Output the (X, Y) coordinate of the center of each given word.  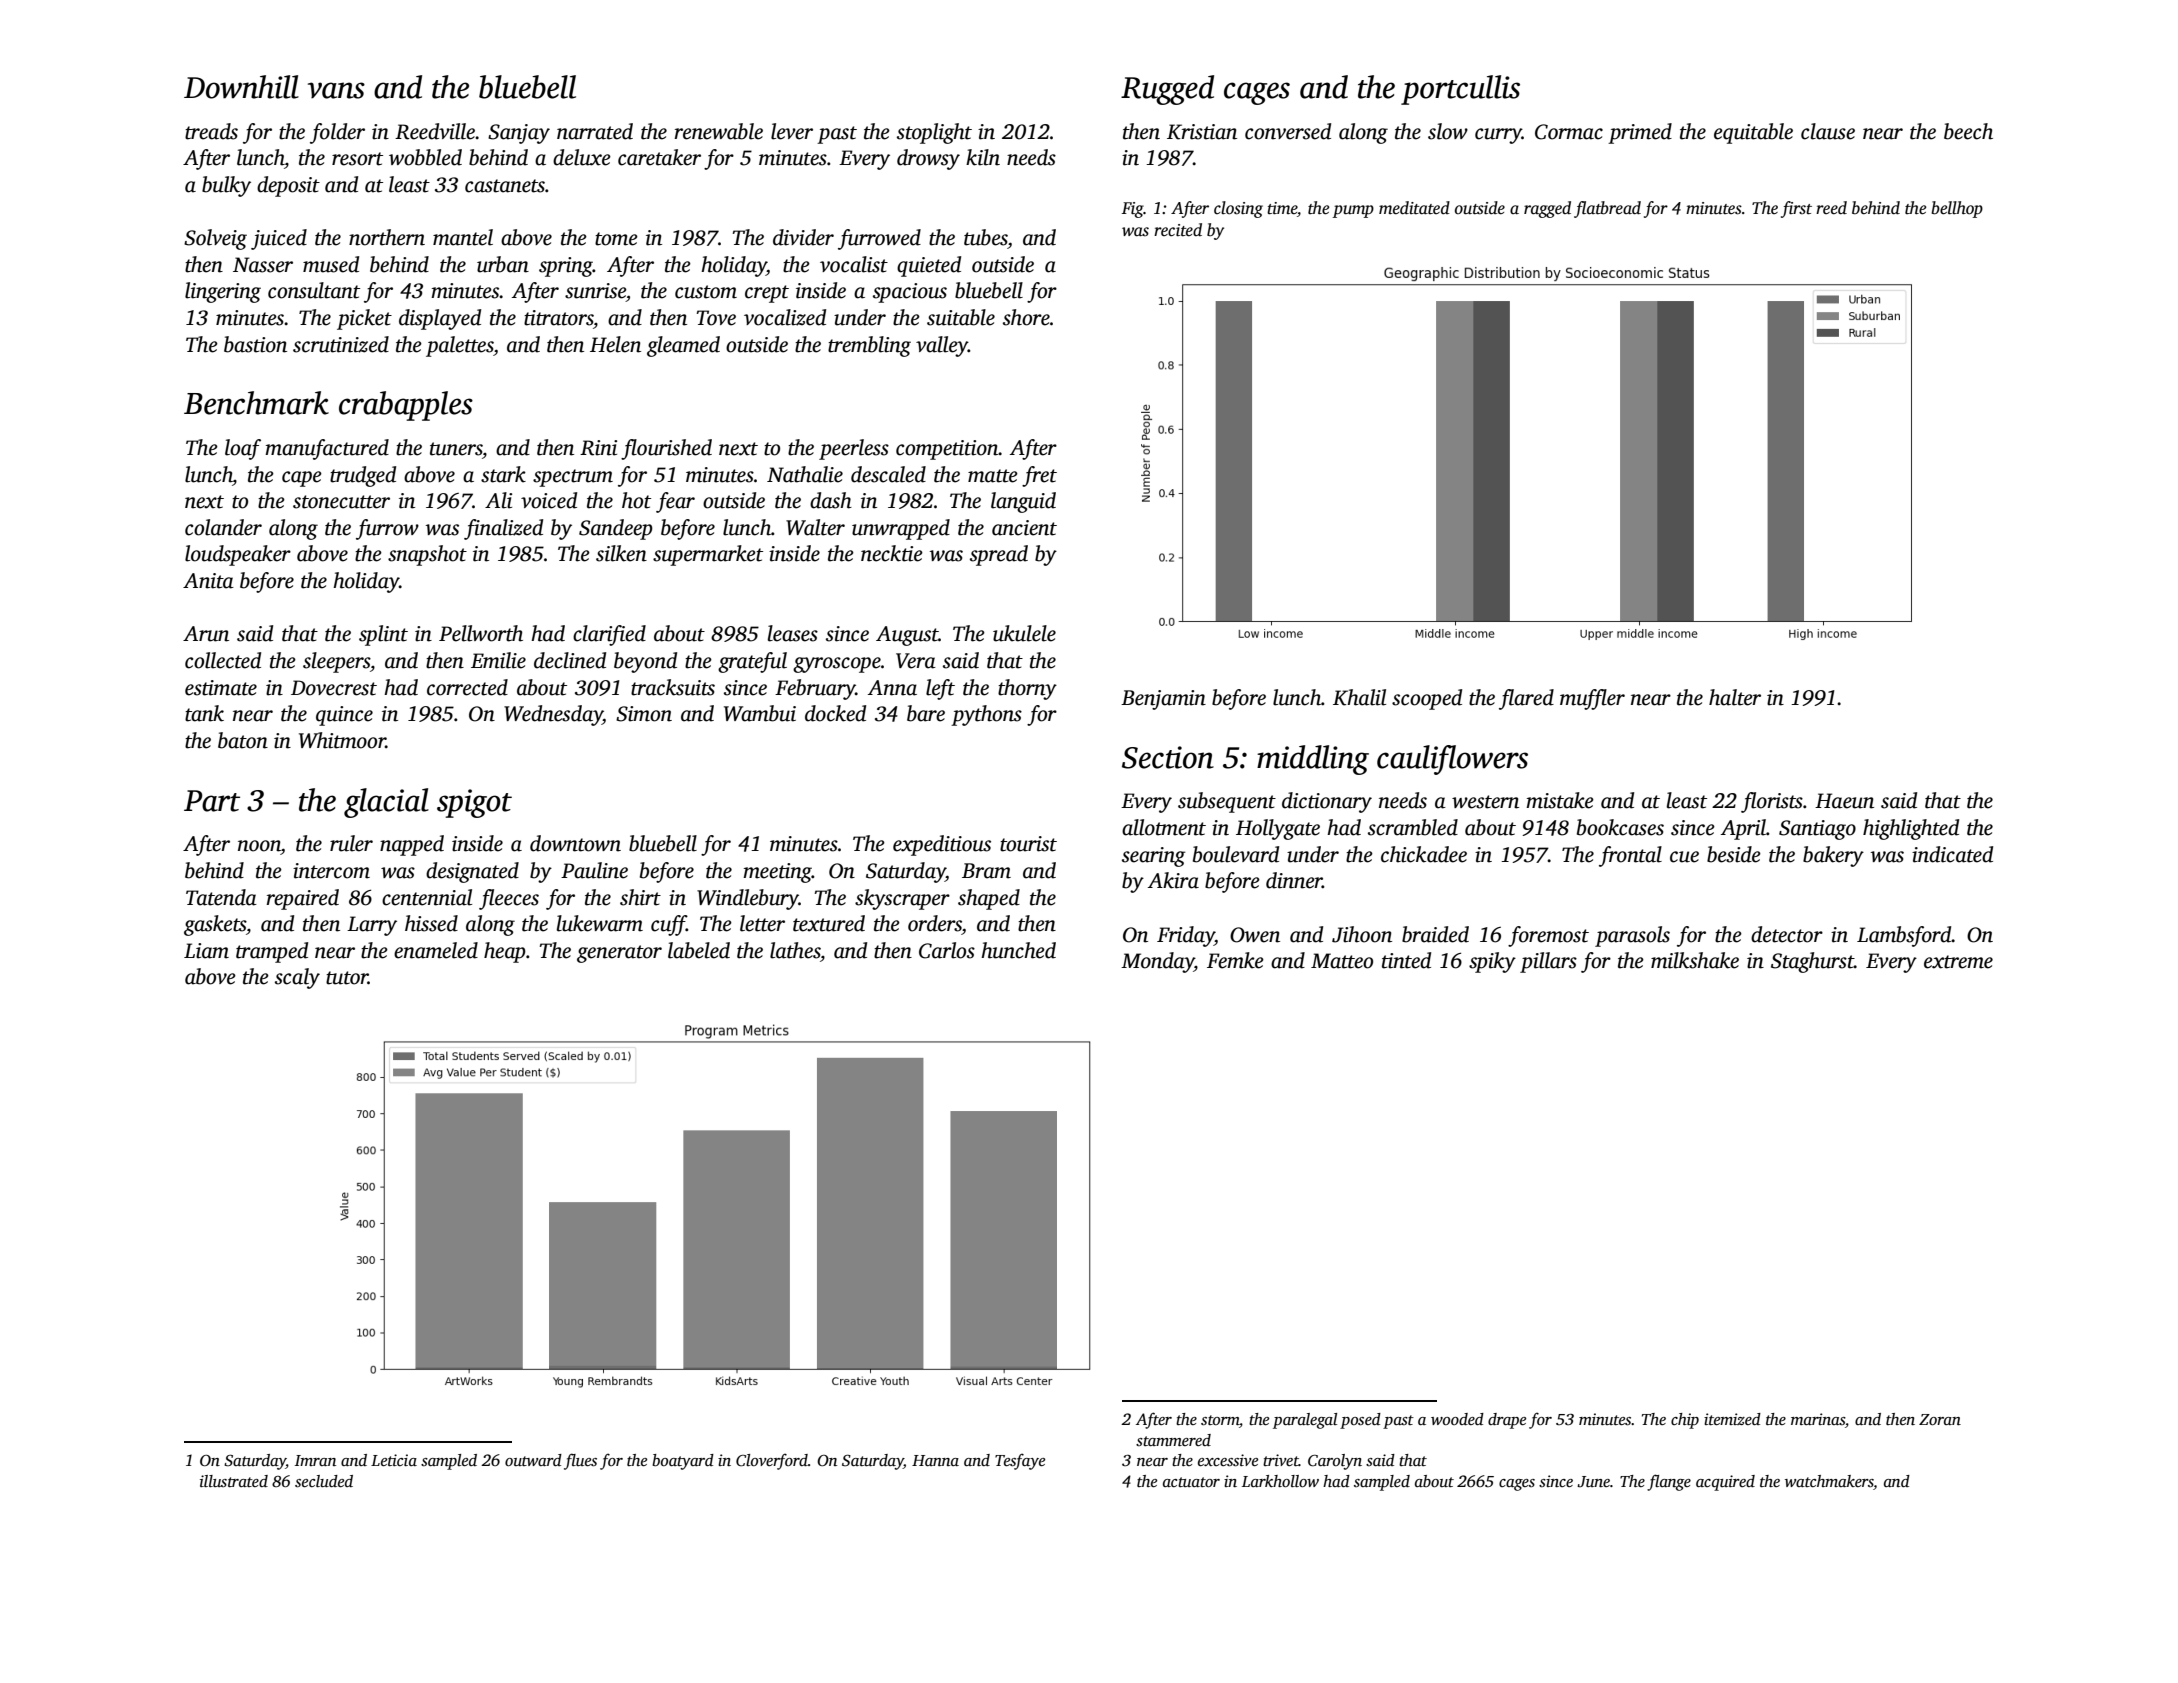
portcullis (1460, 90)
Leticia (394, 1460)
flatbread (1607, 209)
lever (792, 131)
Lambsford (1904, 936)
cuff (669, 925)
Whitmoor (342, 740)
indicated (1952, 854)
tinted (1406, 960)
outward (533, 1460)
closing (1238, 209)
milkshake (1695, 960)
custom (706, 292)
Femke (1235, 960)
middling (1313, 760)
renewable (719, 131)
